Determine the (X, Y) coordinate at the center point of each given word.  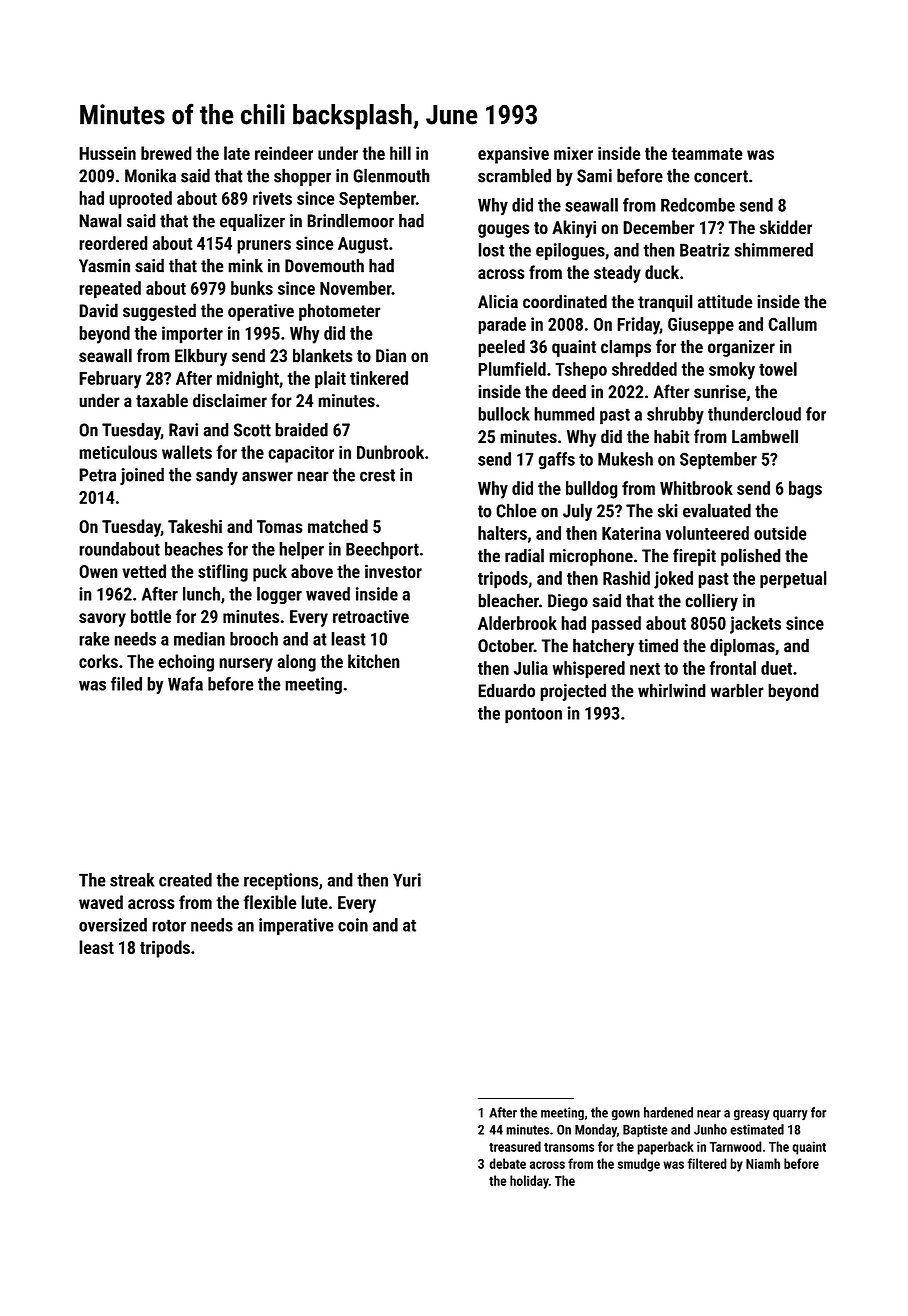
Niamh (763, 1163)
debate (507, 1163)
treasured (515, 1146)
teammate (707, 154)
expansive (513, 155)
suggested (159, 312)
